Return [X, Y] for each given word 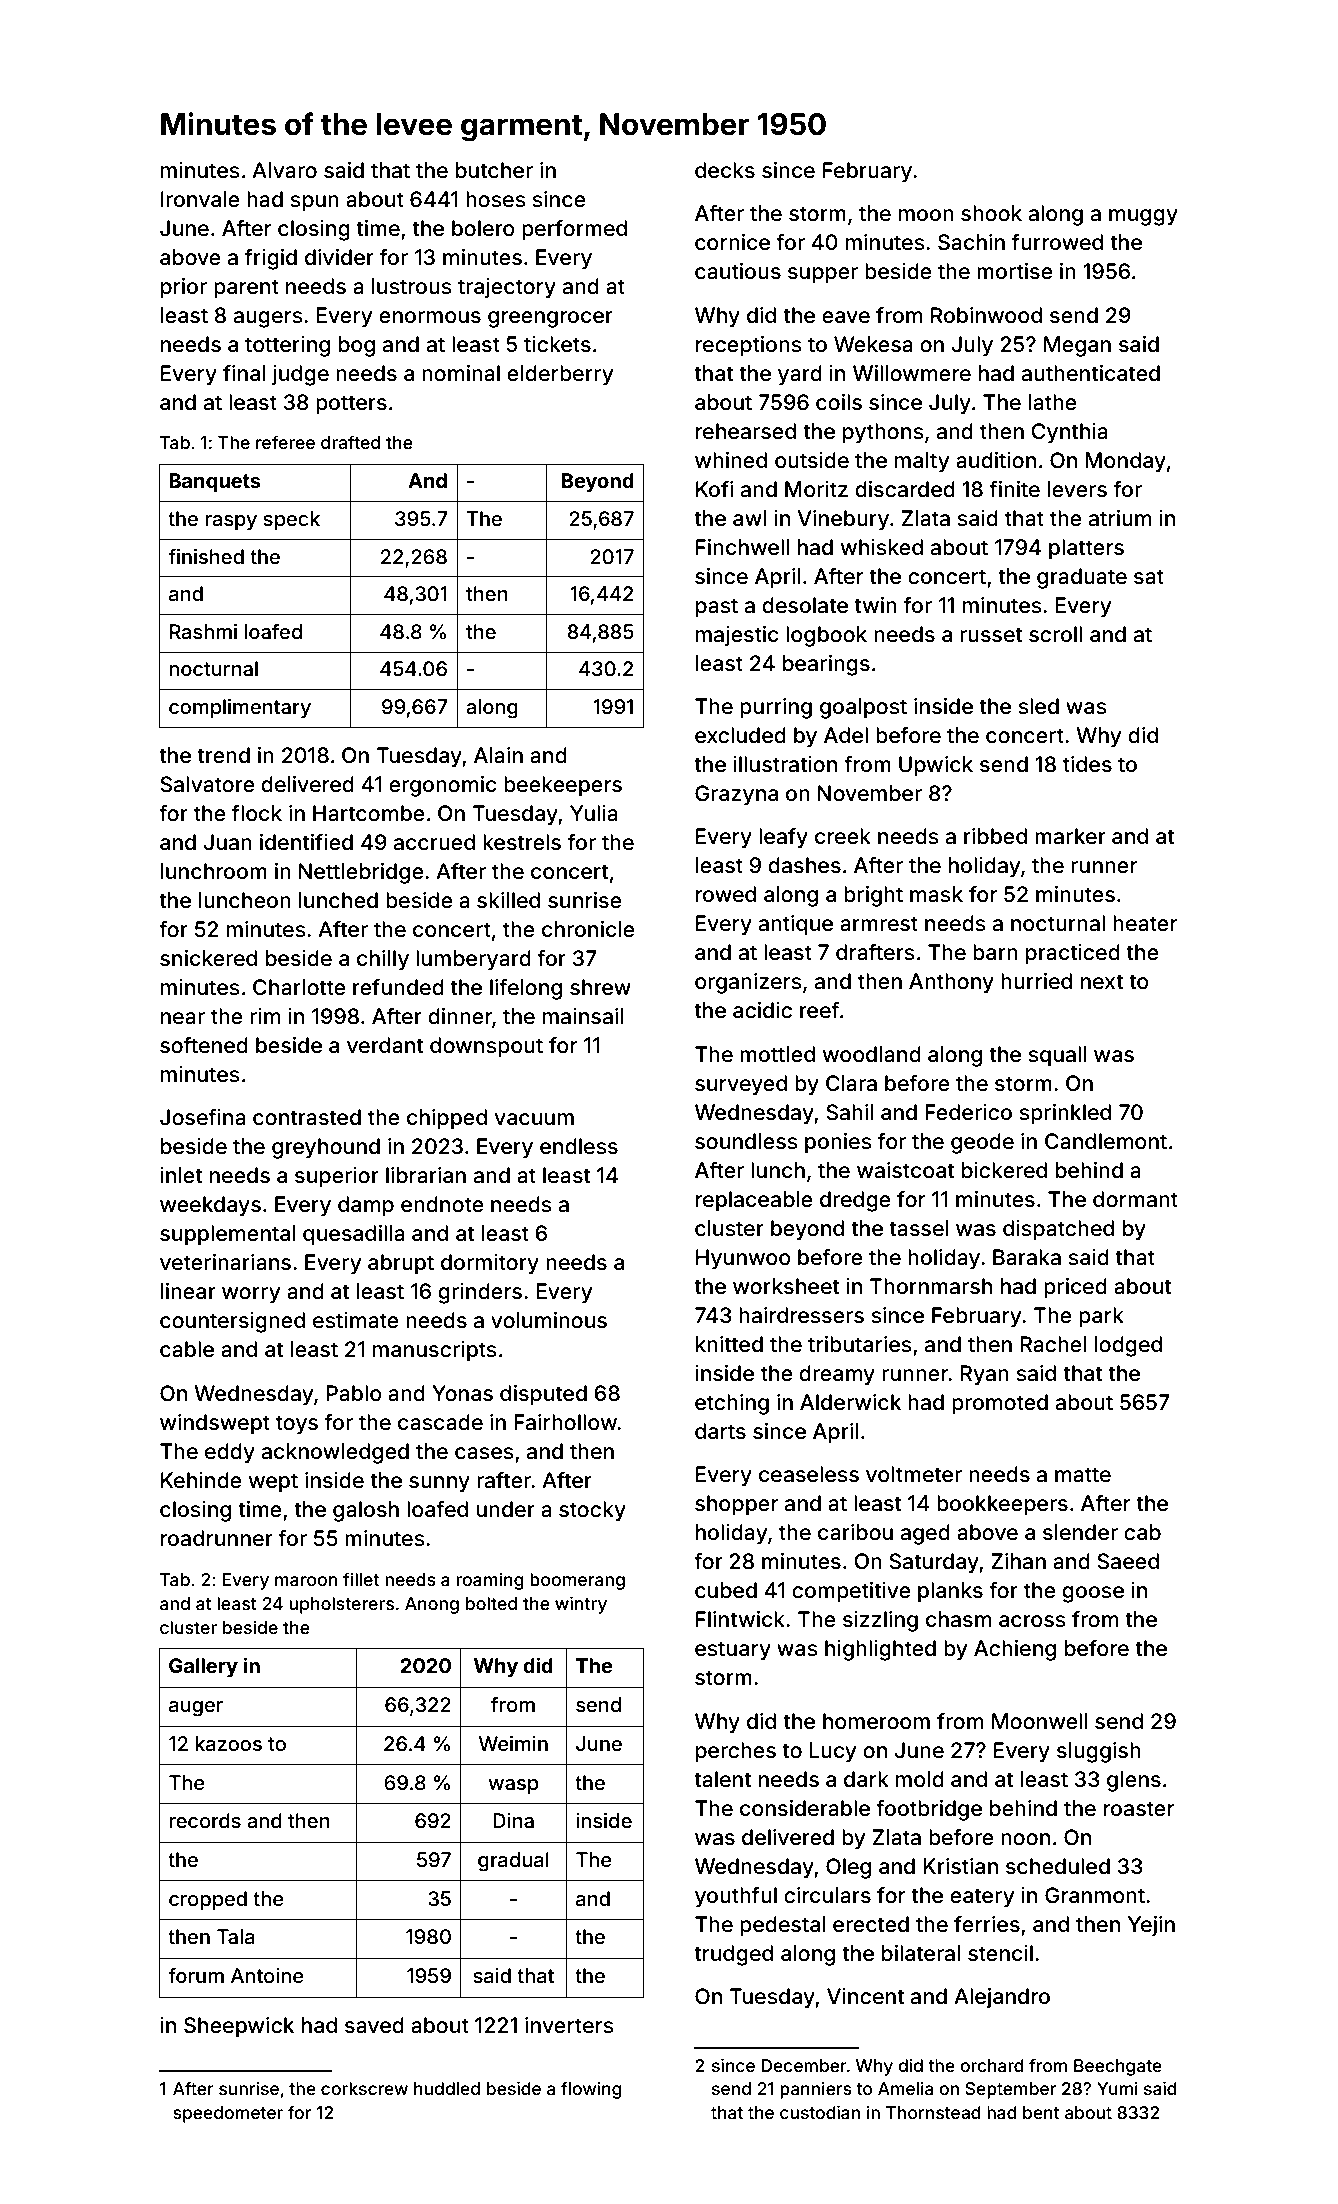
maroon [306, 1581]
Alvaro [284, 170]
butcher [494, 170]
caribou [855, 1532]
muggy [1143, 217]
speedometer [228, 2114]
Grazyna [736, 795]
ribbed [995, 836]
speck [291, 520]
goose [1093, 1594]
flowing [591, 2090]
